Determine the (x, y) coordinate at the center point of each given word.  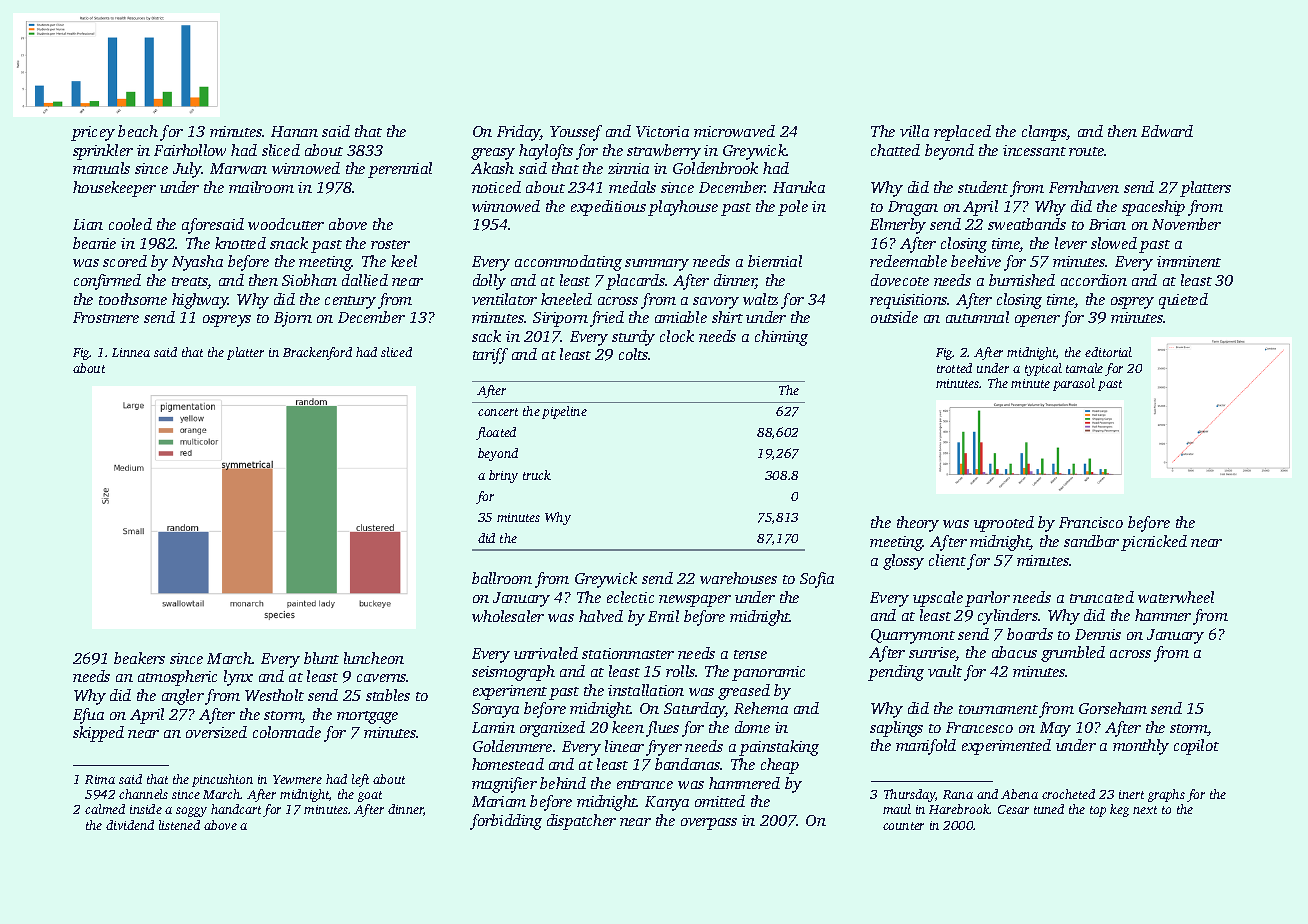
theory (918, 524)
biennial (775, 261)
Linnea (131, 352)
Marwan (238, 168)
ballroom (502, 578)
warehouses (738, 578)
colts (634, 354)
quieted (1183, 301)
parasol (1074, 384)
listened (179, 825)
